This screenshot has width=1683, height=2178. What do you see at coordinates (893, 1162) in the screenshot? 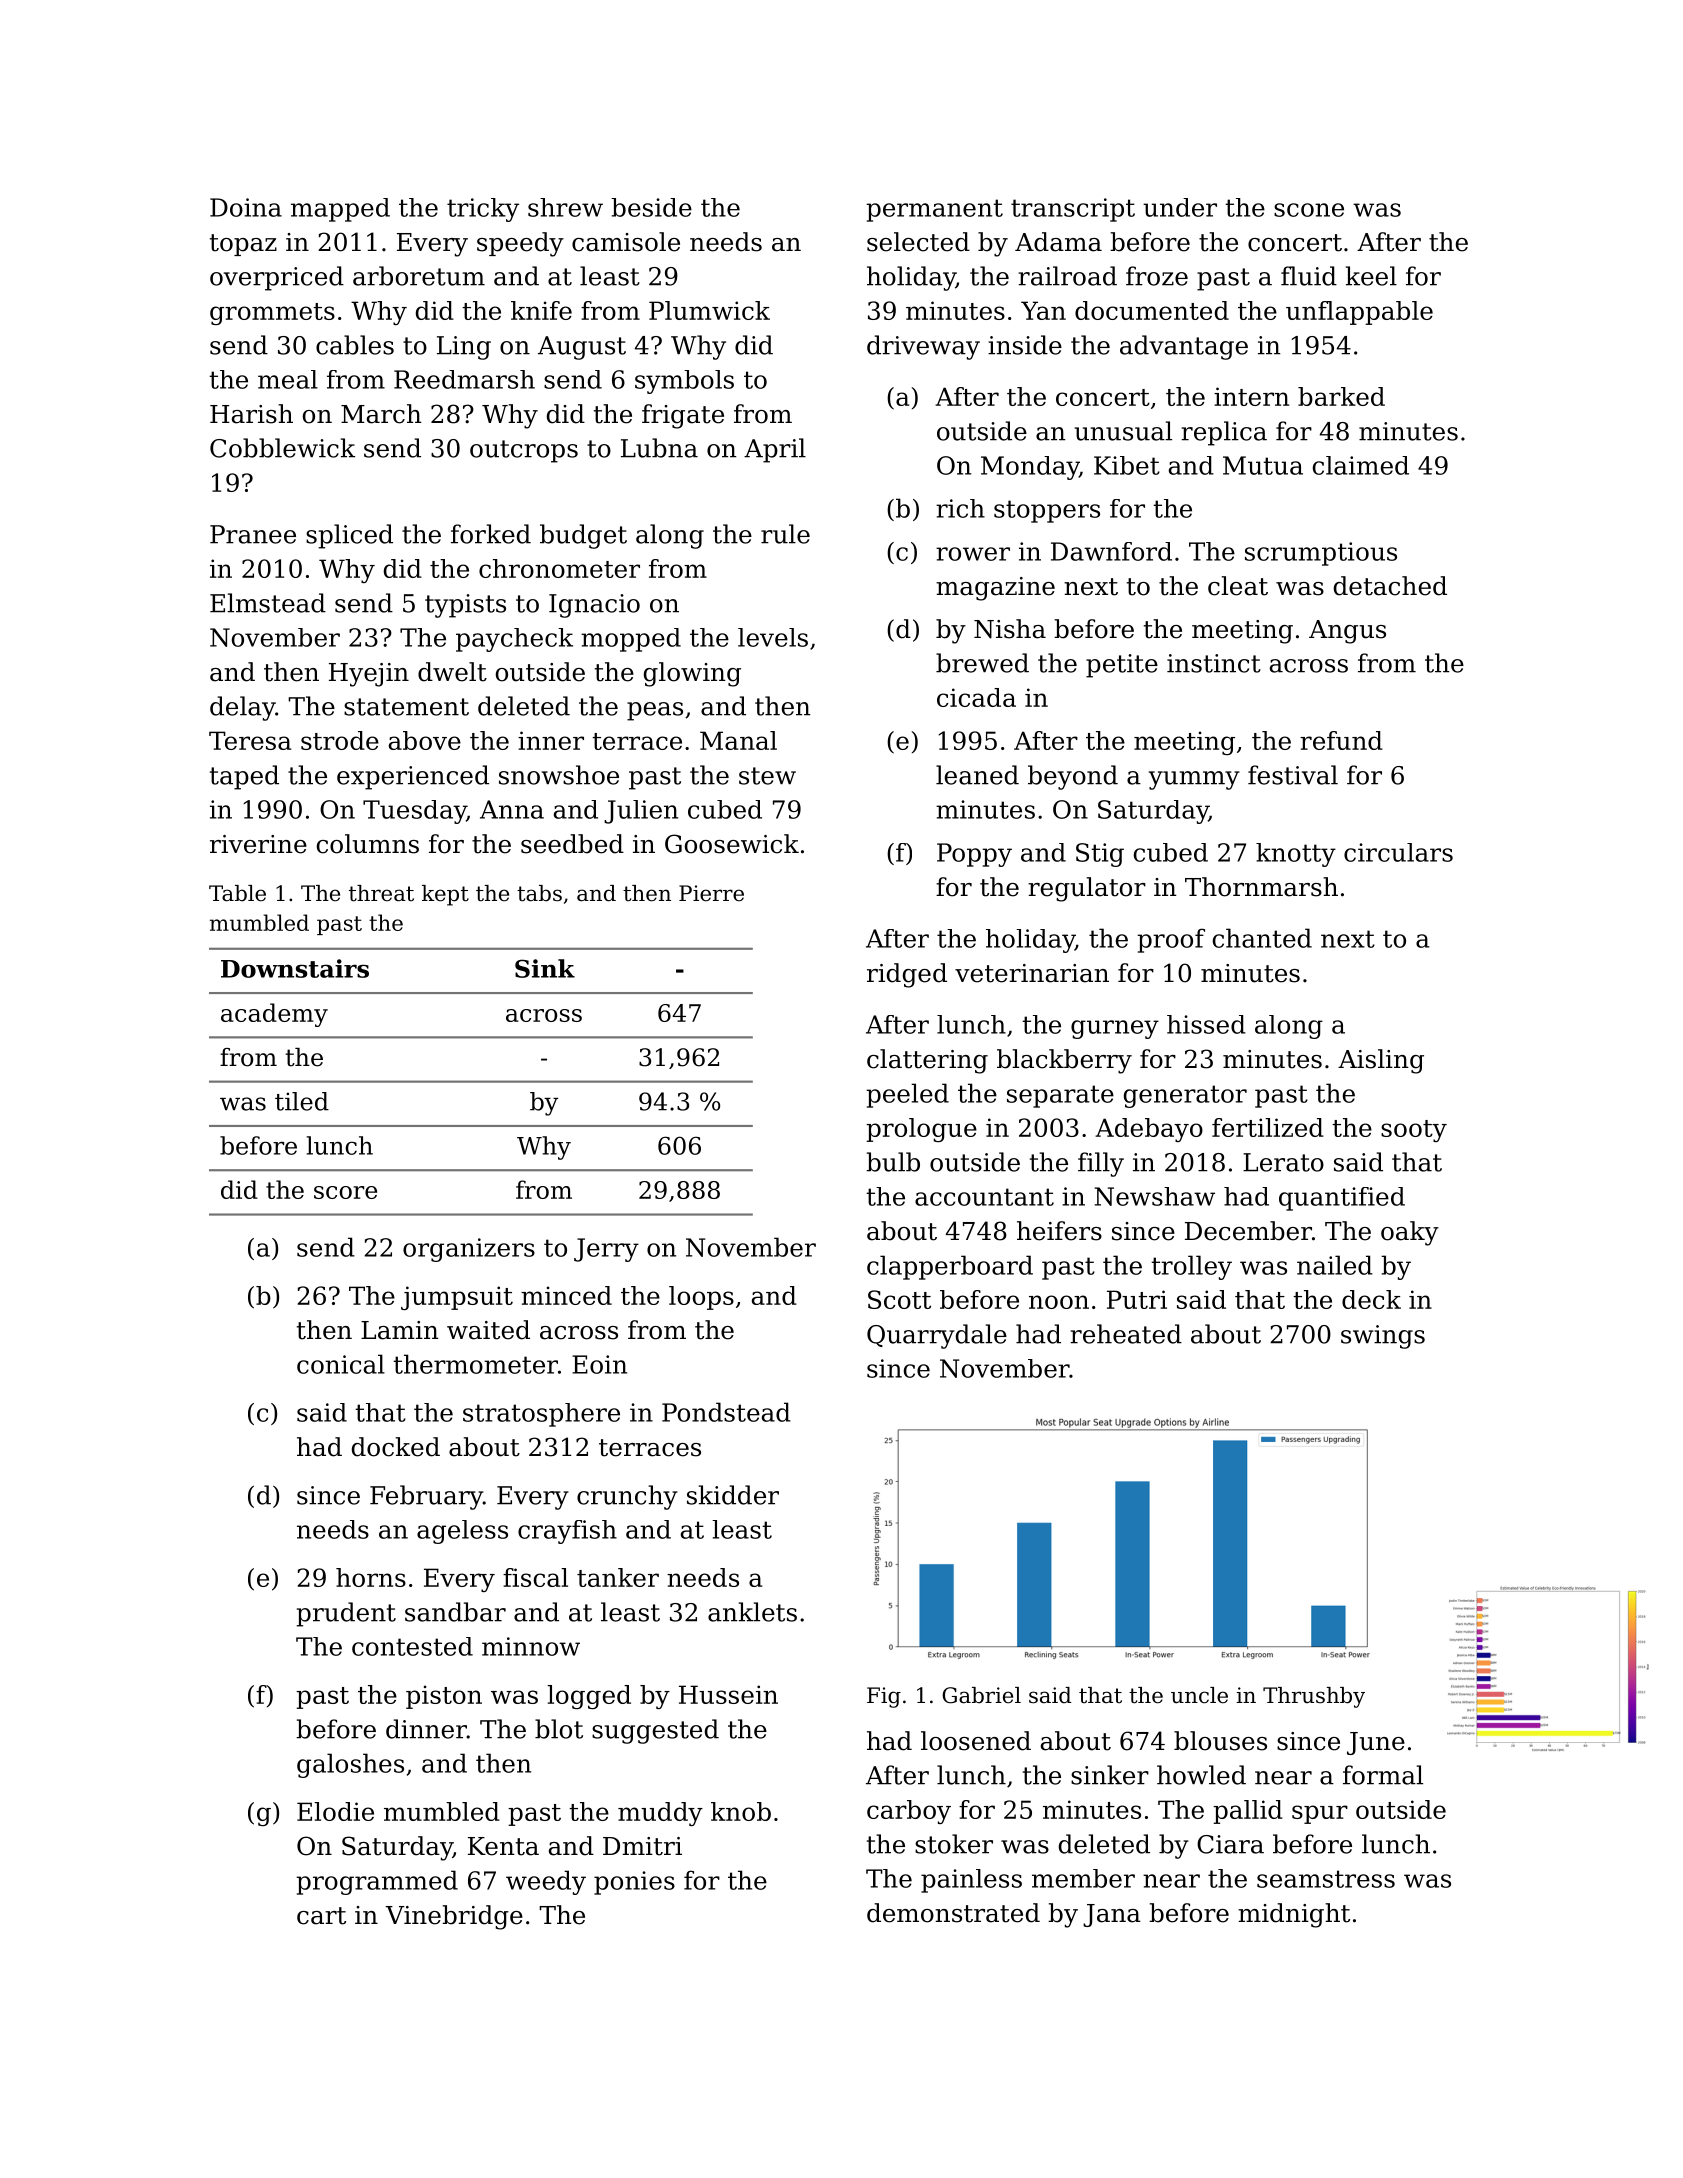
I see `bulb` at bounding box center [893, 1162].
